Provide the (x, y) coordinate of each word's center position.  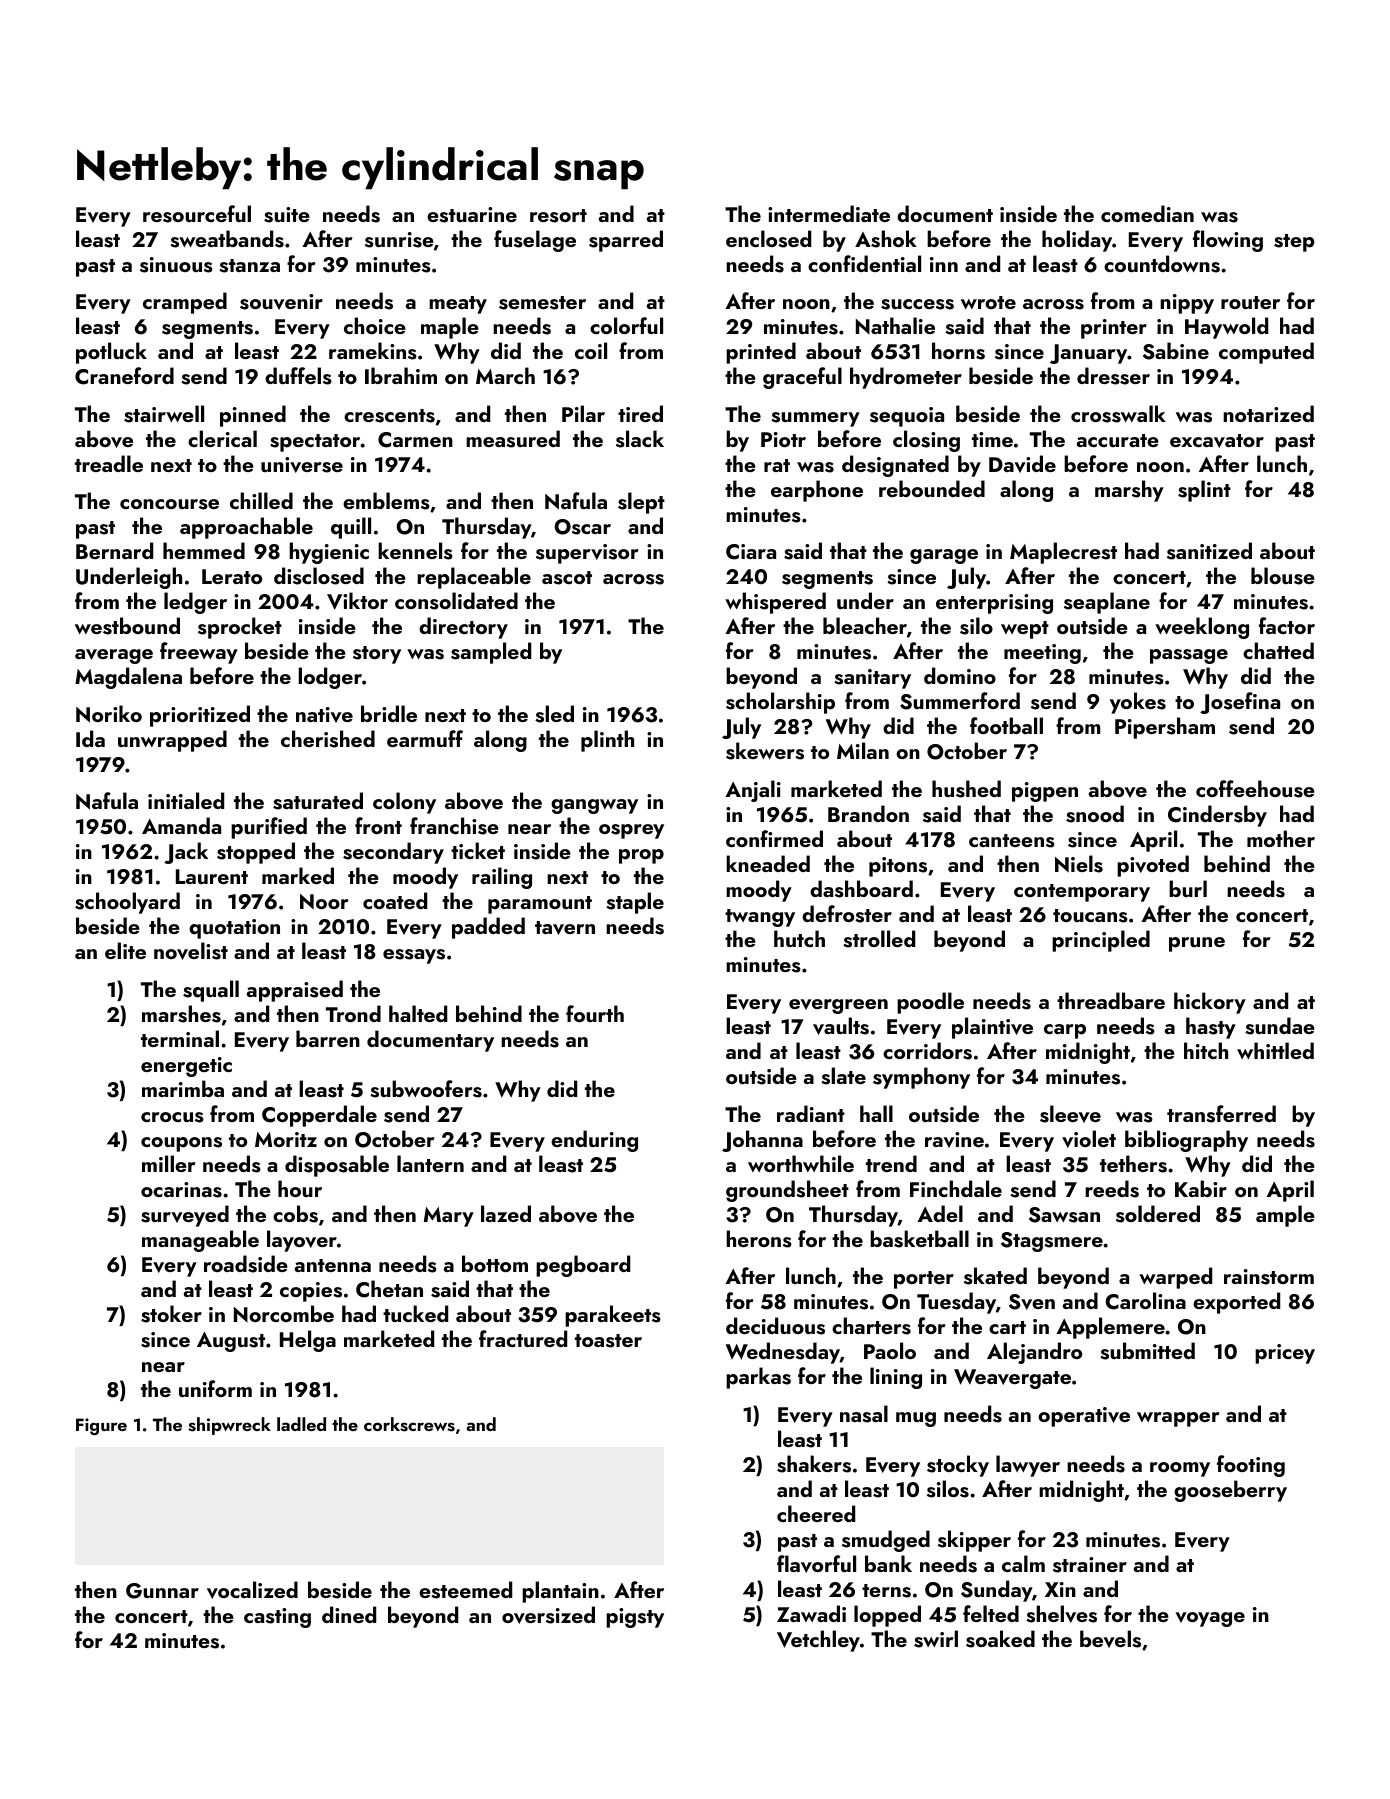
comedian (1147, 213)
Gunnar (162, 1591)
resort (558, 216)
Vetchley (818, 1641)
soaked (1000, 1639)
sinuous (176, 265)
